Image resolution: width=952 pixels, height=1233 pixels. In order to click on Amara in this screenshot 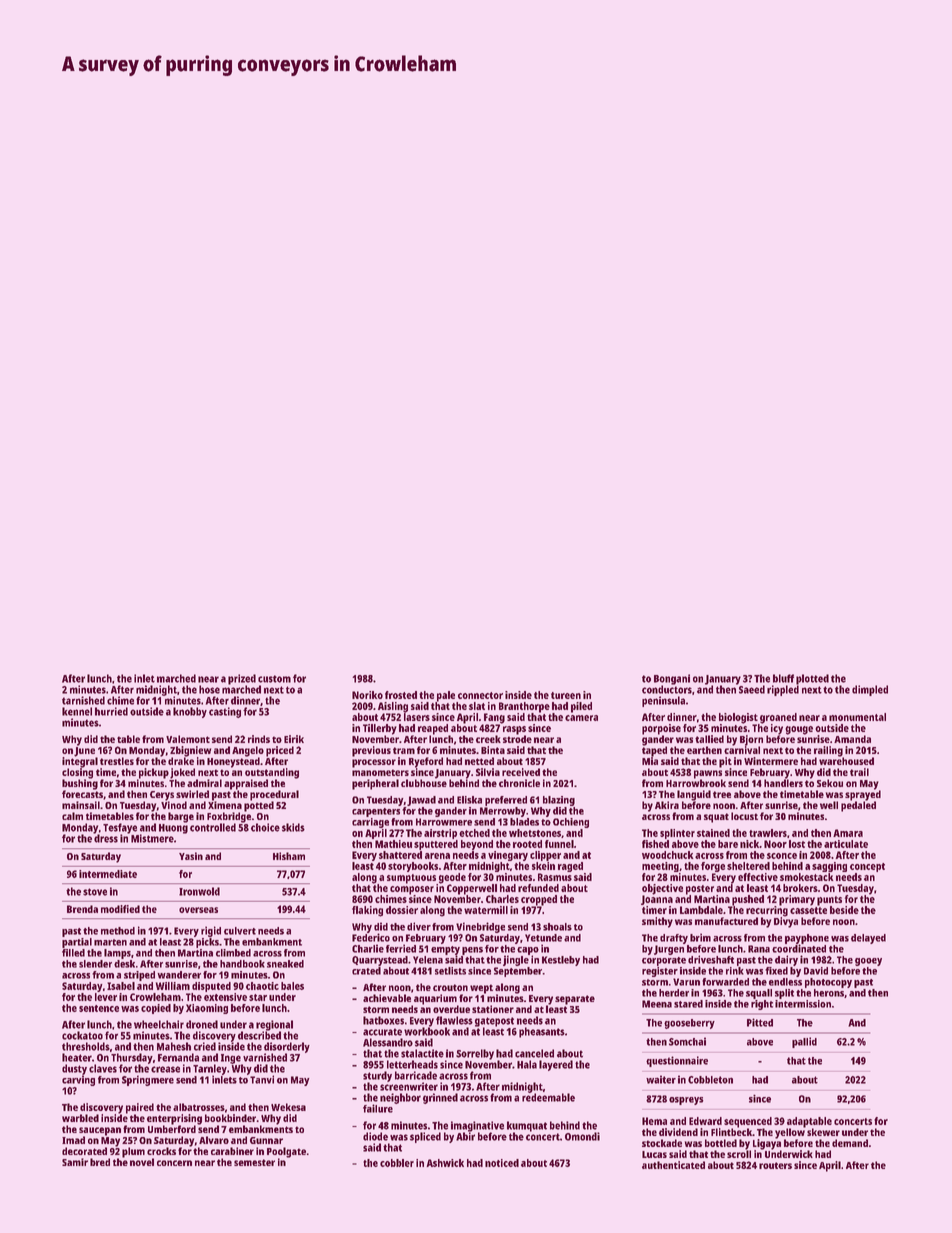, I will do `click(848, 833)`.
